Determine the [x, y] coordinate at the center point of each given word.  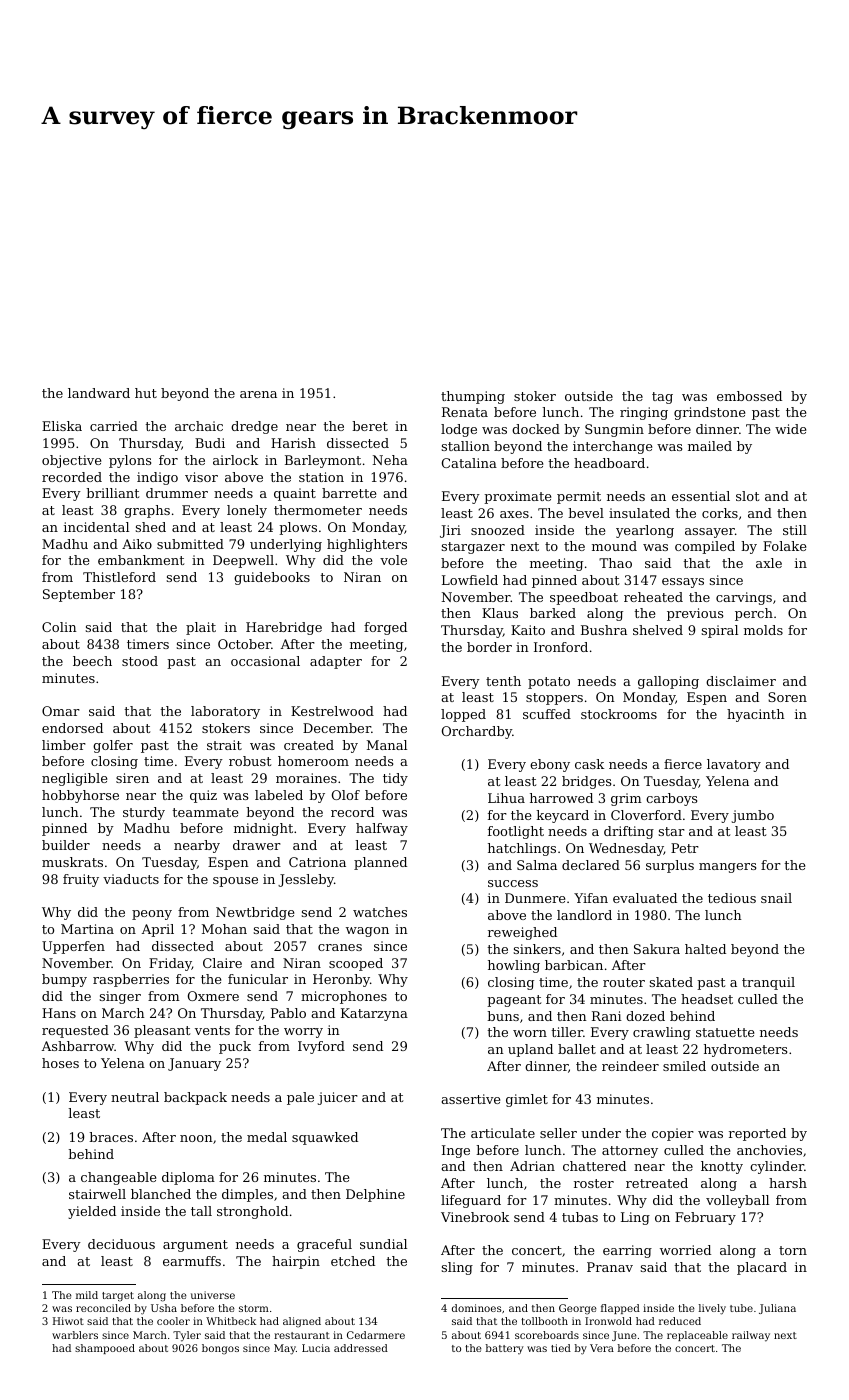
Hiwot [68, 1321]
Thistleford [119, 577]
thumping [473, 397]
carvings [744, 598]
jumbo [753, 816]
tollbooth [544, 1321]
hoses [60, 1063]
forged [385, 628]
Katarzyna [374, 1014]
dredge [254, 427]
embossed [749, 396]
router [624, 982]
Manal [387, 745]
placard [762, 1268]
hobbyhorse [80, 796]
